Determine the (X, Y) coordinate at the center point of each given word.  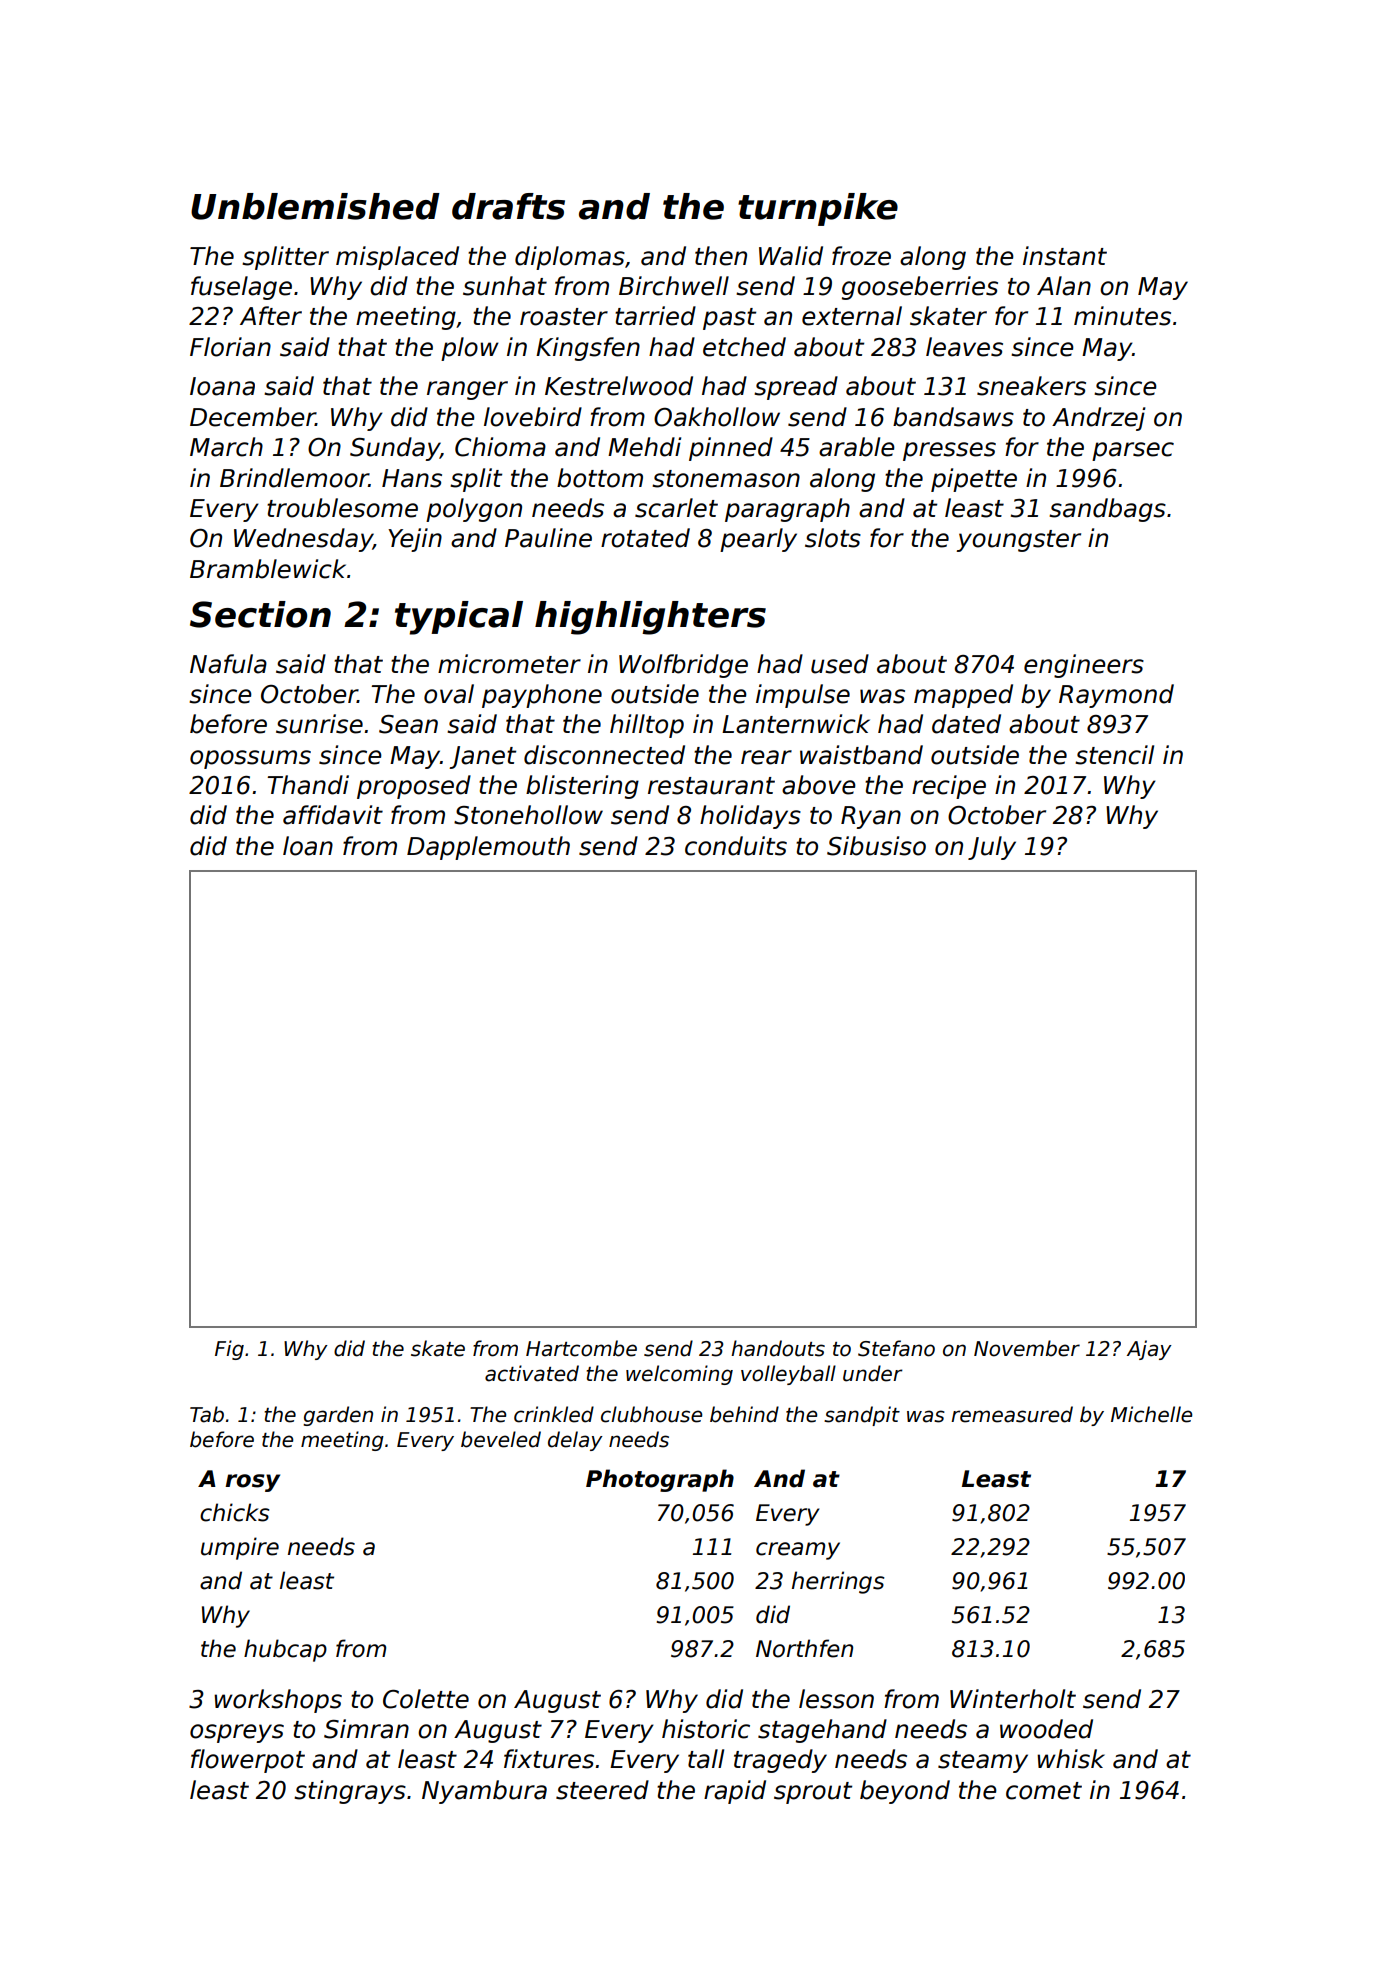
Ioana (222, 386)
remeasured (1012, 1414)
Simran (366, 1729)
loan (308, 846)
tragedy (780, 1761)
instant (1065, 256)
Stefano (896, 1348)
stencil (1114, 755)
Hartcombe (581, 1348)
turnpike (818, 209)
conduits (736, 846)
